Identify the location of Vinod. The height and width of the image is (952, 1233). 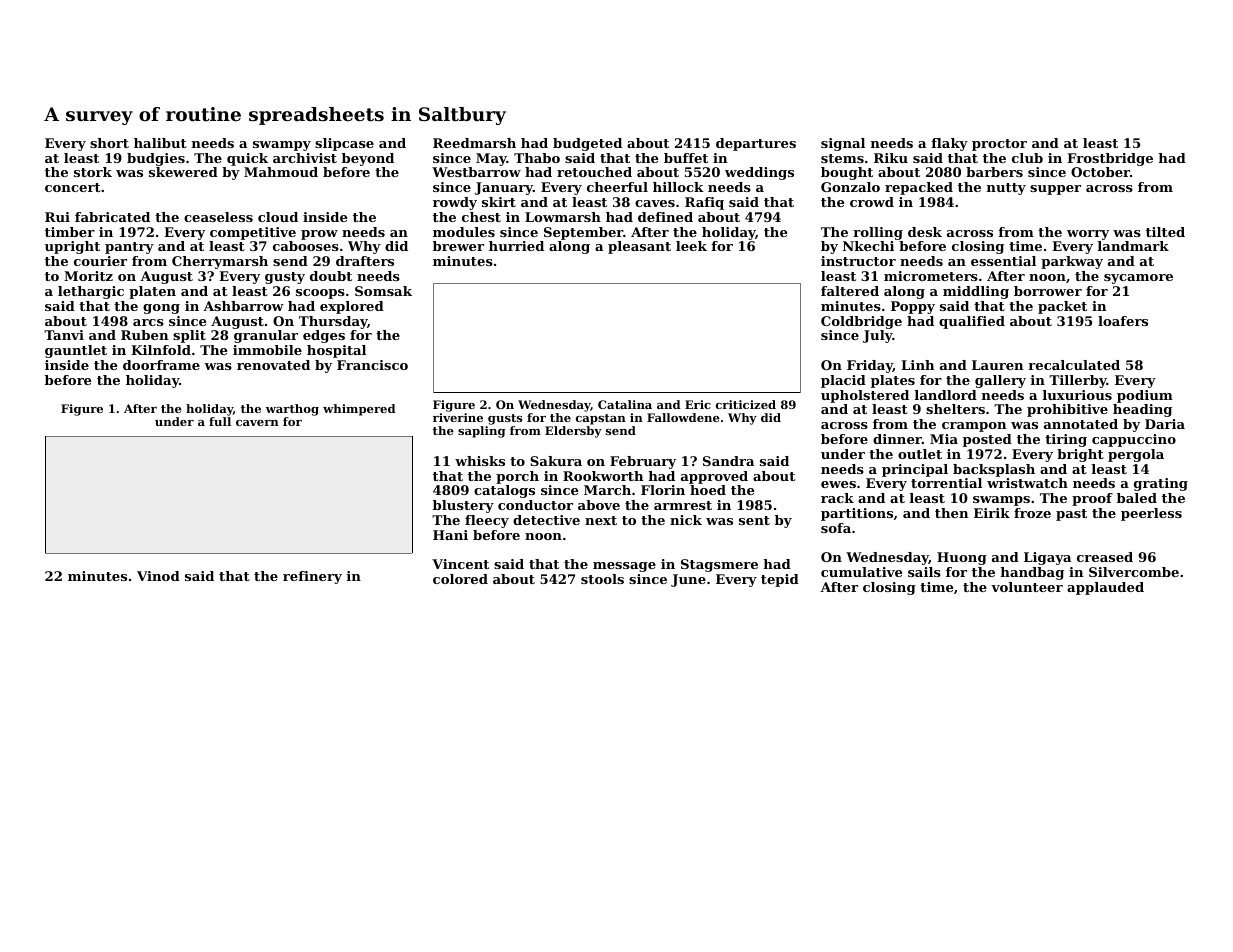
(158, 576).
